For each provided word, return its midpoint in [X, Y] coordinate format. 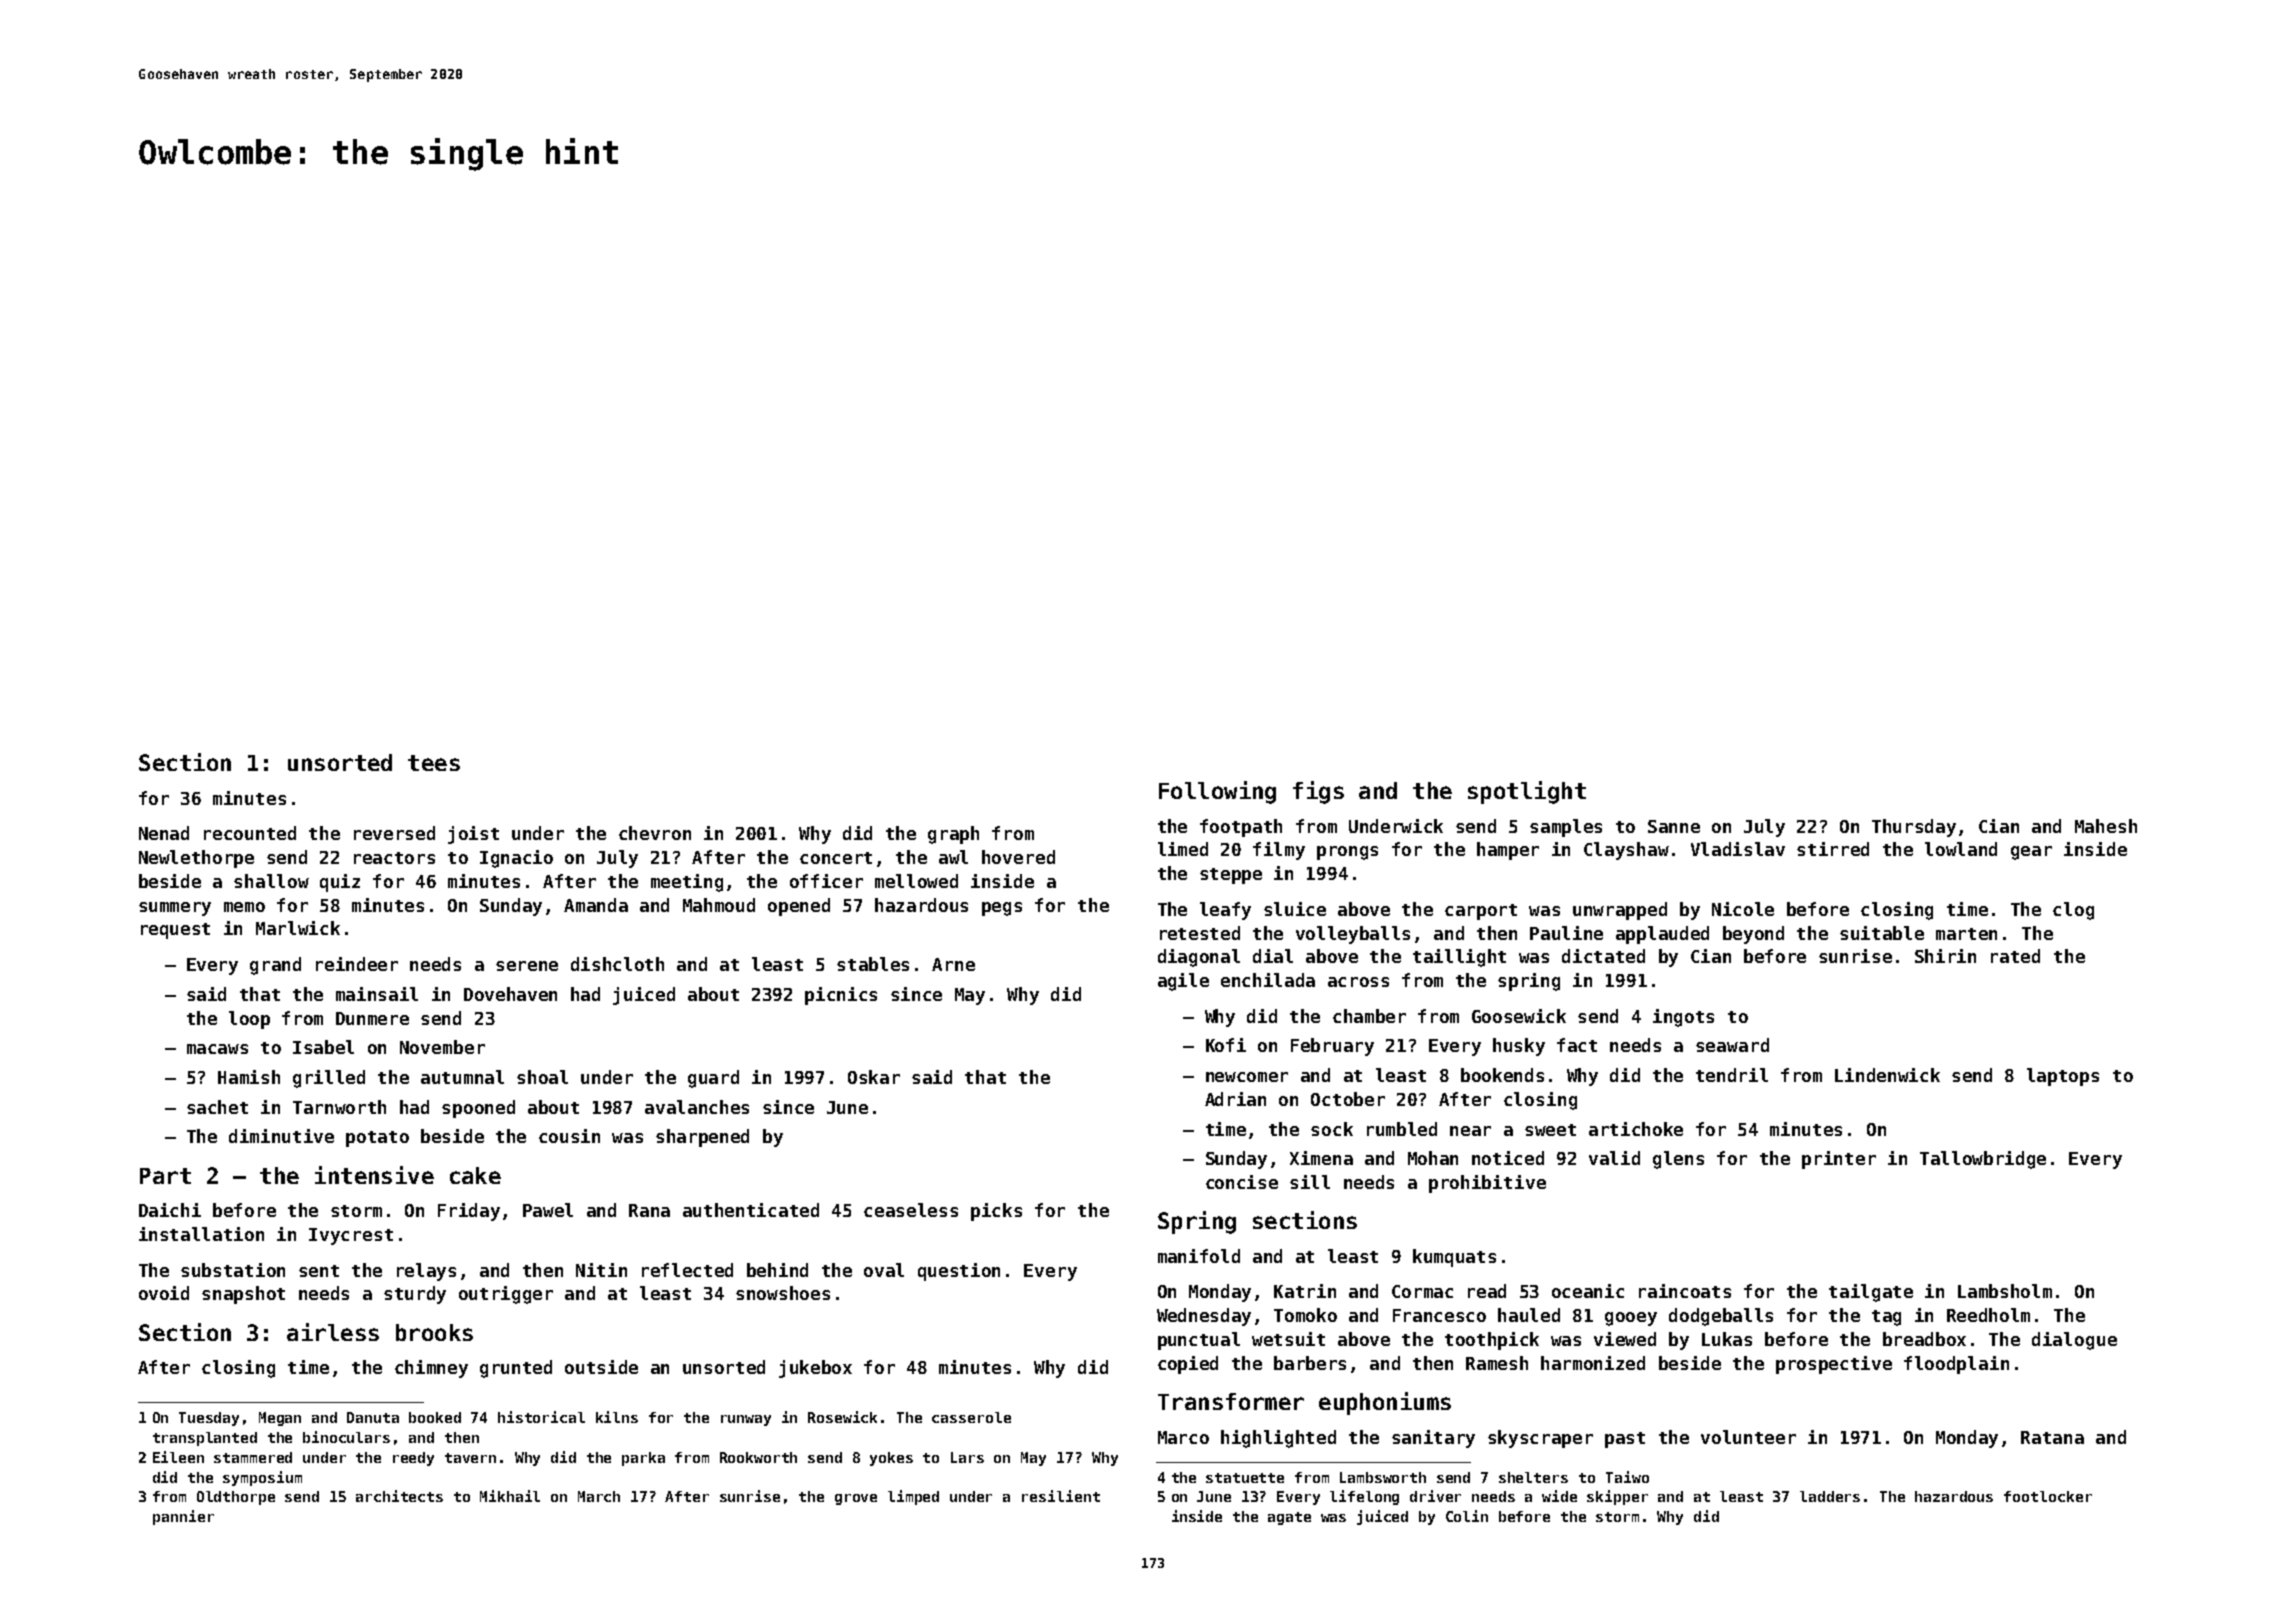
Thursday [1914, 828]
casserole [971, 1417]
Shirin [1945, 956]
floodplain [1956, 1365]
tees [434, 763]
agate [1289, 1518]
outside [601, 1367]
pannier [183, 1517]
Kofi [1226, 1045]
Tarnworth [339, 1107]
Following [1217, 792]
